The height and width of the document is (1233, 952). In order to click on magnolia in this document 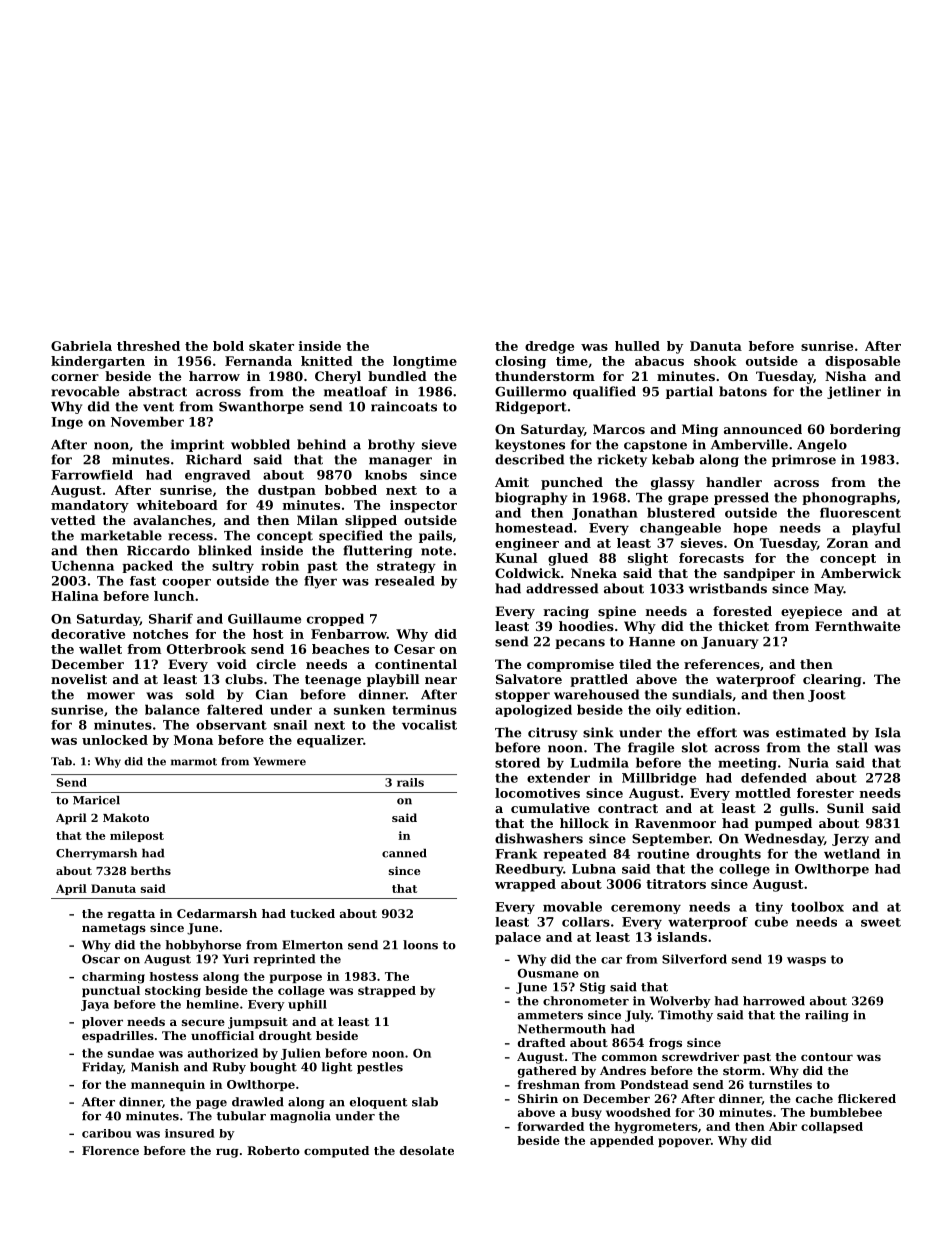, I will do `click(300, 1117)`.
